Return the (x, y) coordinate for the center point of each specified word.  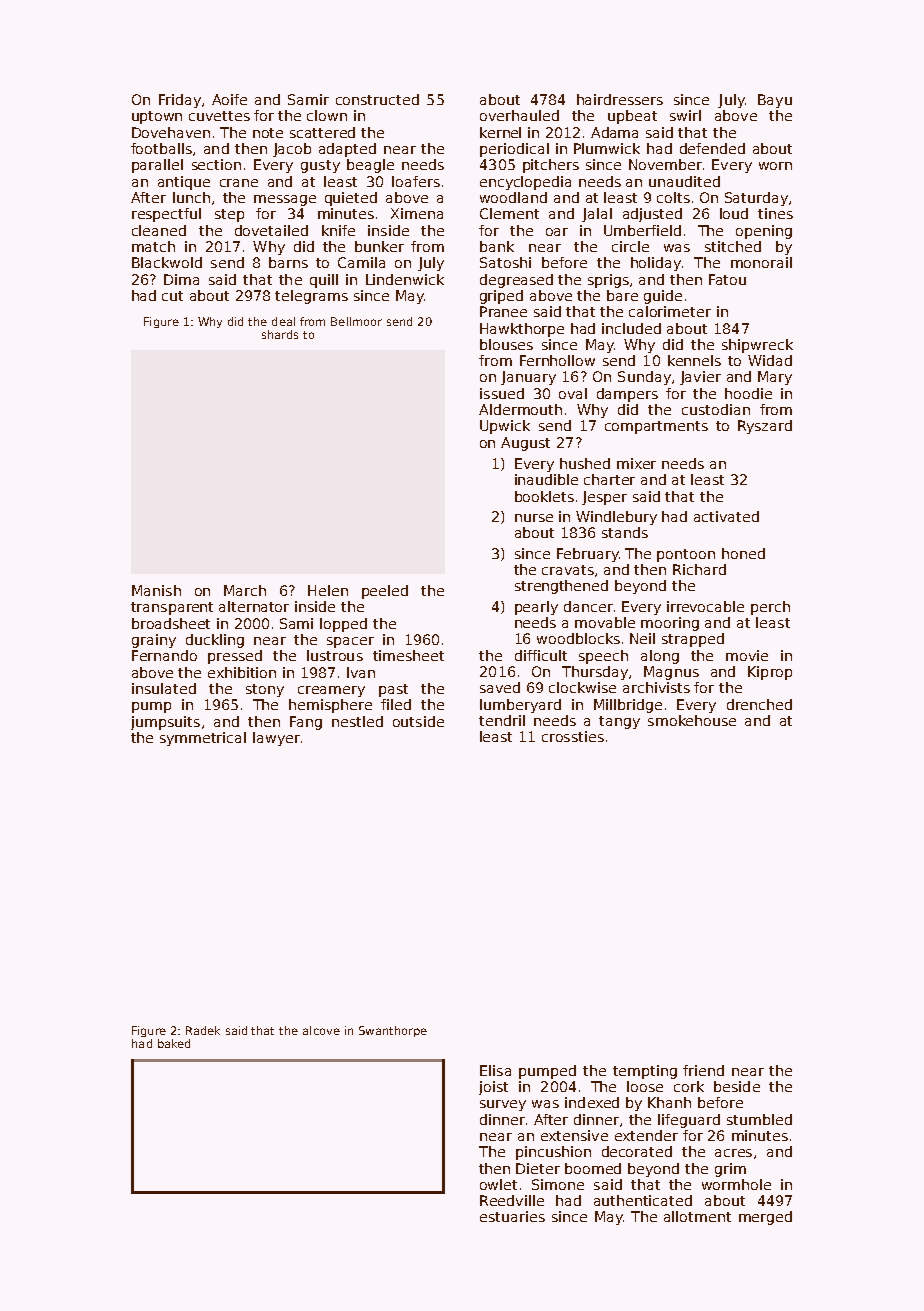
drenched (759, 704)
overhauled (519, 115)
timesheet (408, 655)
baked (174, 1043)
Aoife (229, 99)
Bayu (775, 101)
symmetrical (203, 739)
